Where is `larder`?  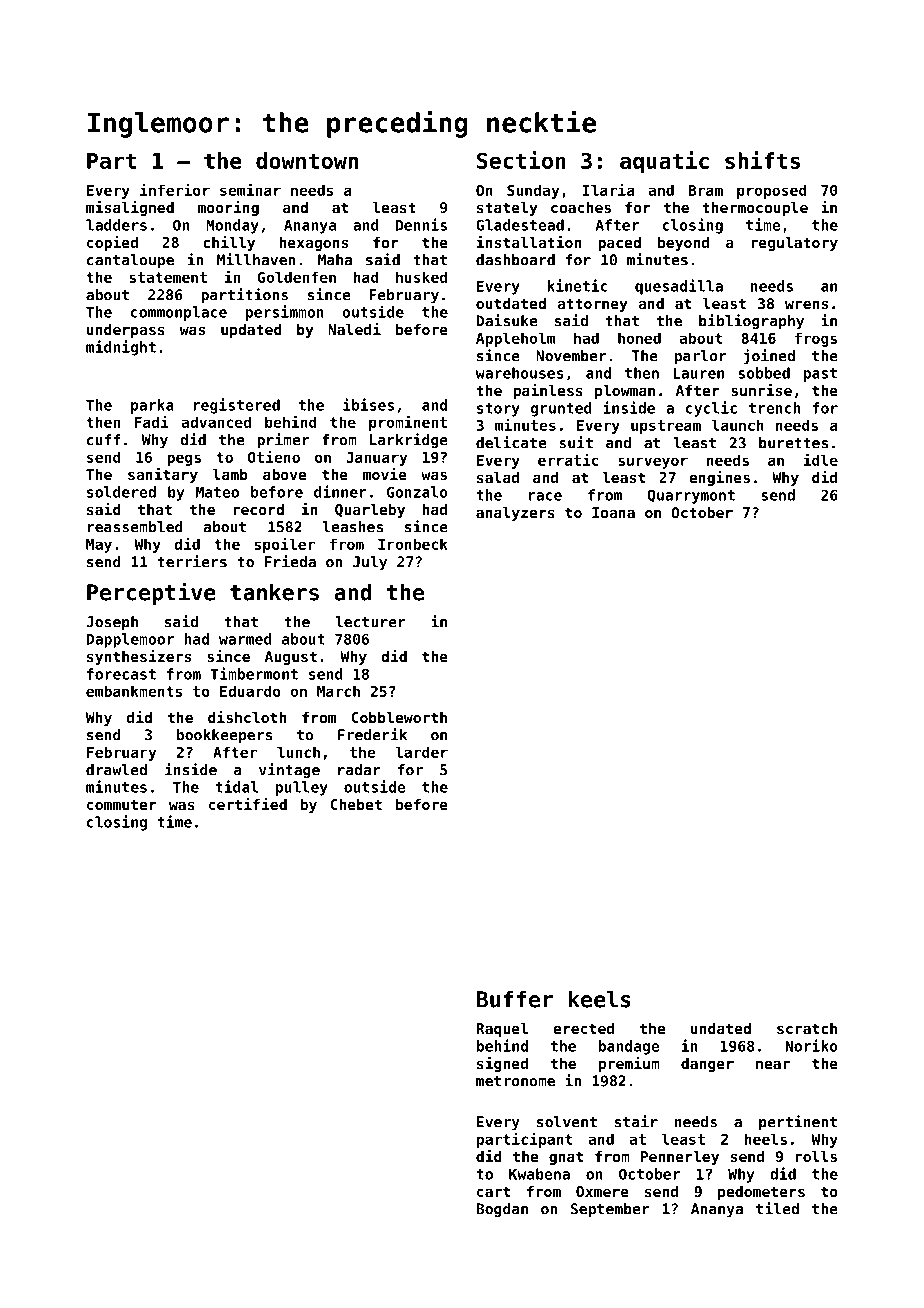 larder is located at coordinates (421, 752).
